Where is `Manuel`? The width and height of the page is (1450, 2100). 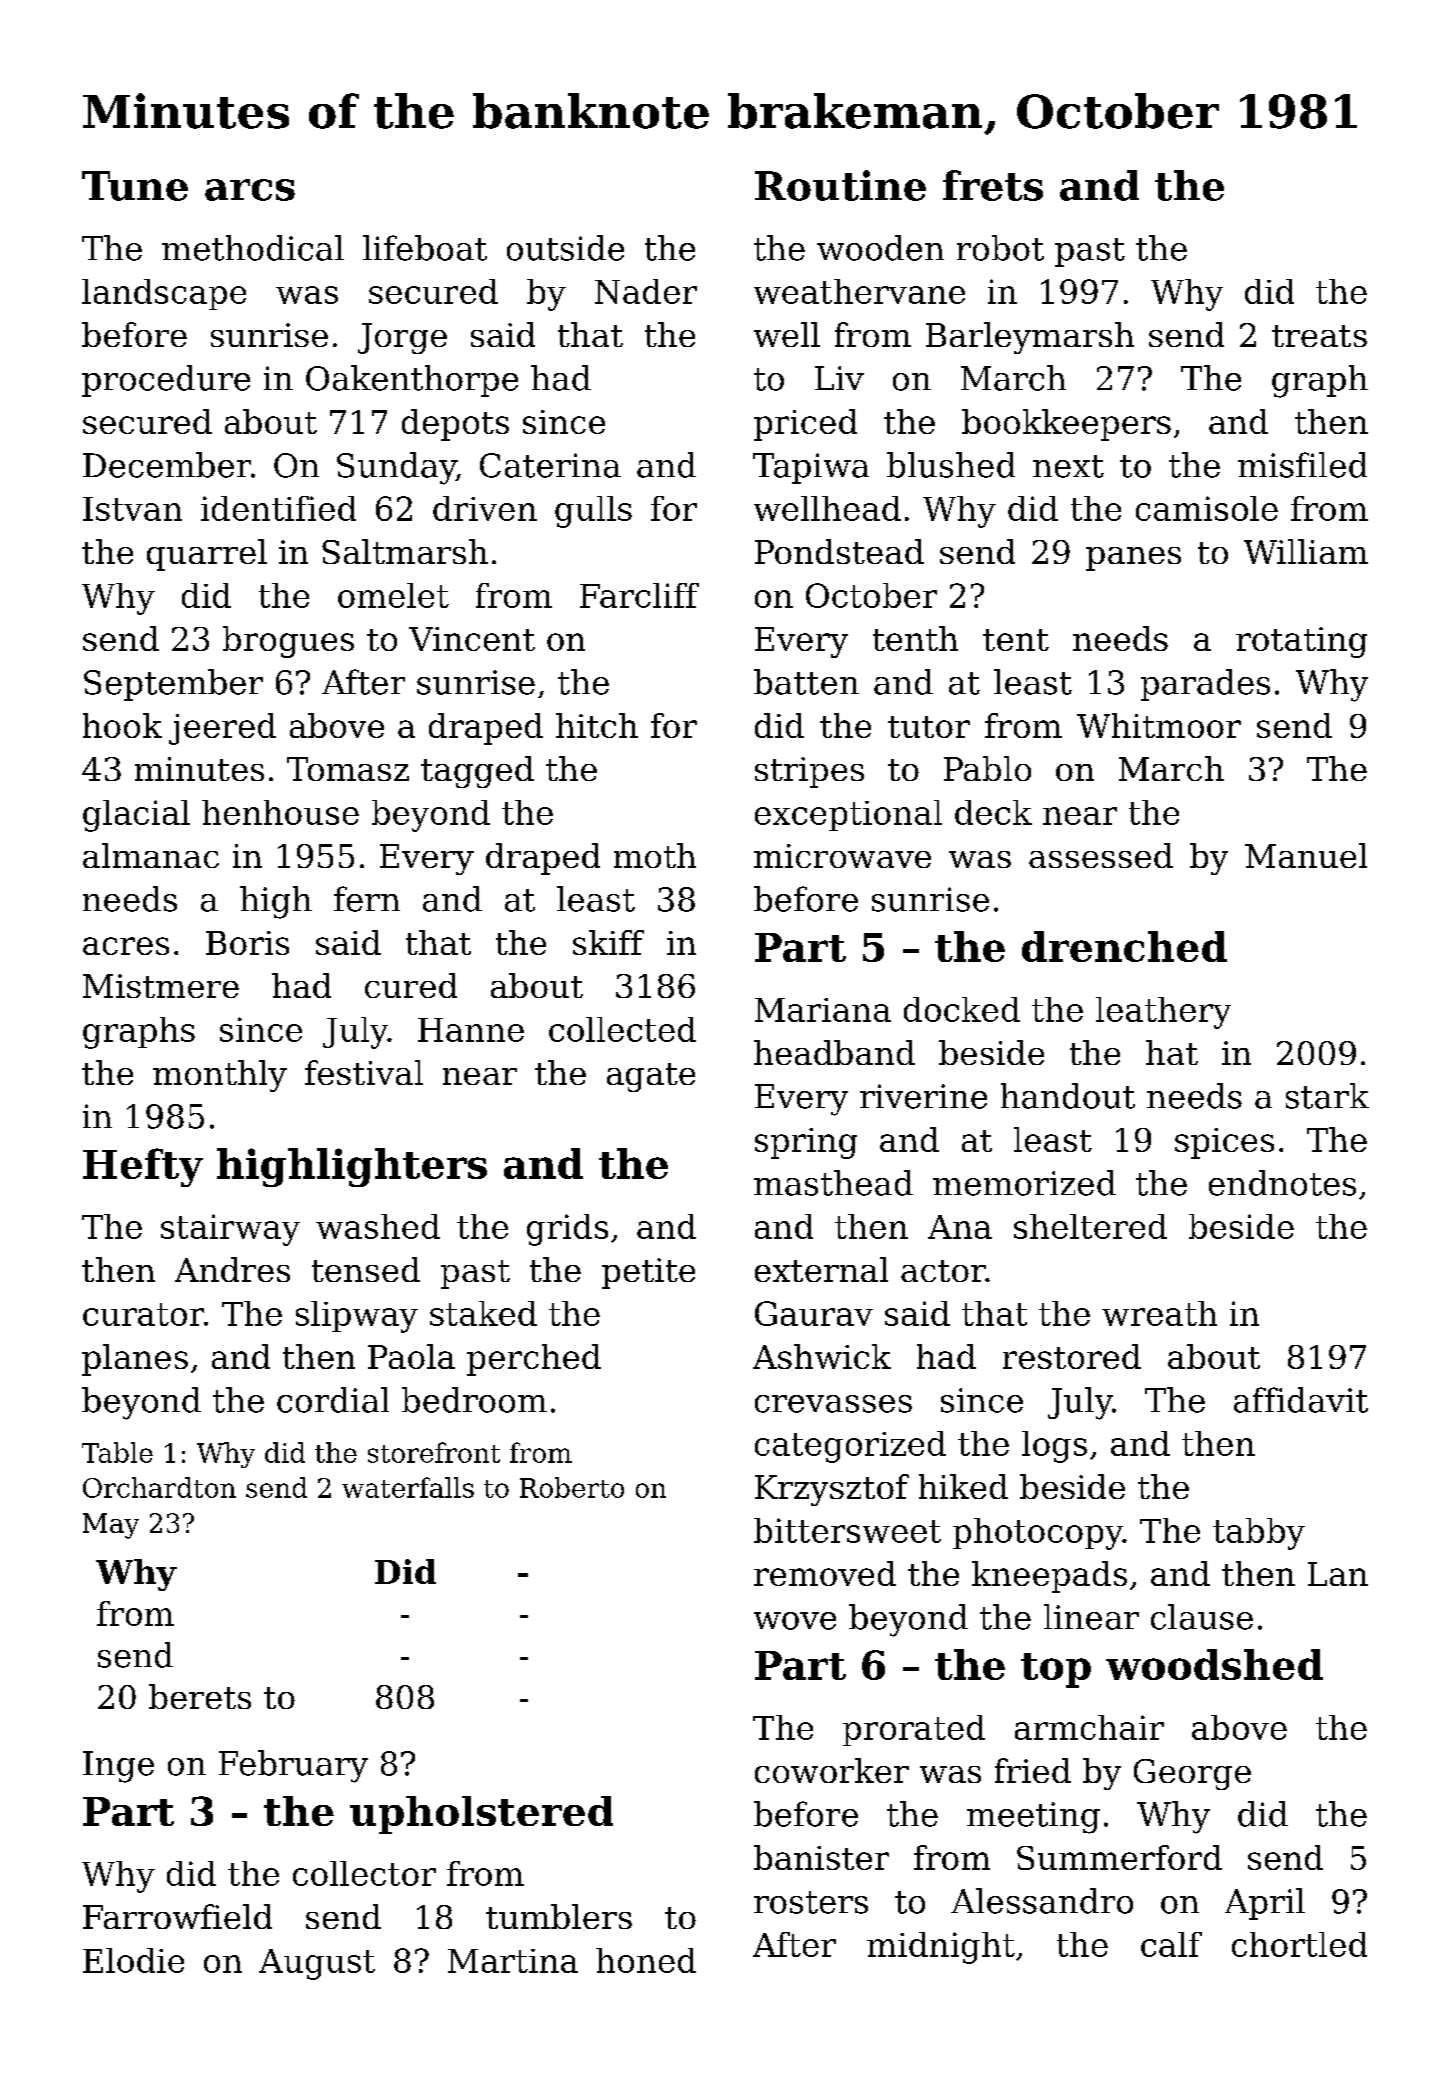 Manuel is located at coordinates (1306, 855).
